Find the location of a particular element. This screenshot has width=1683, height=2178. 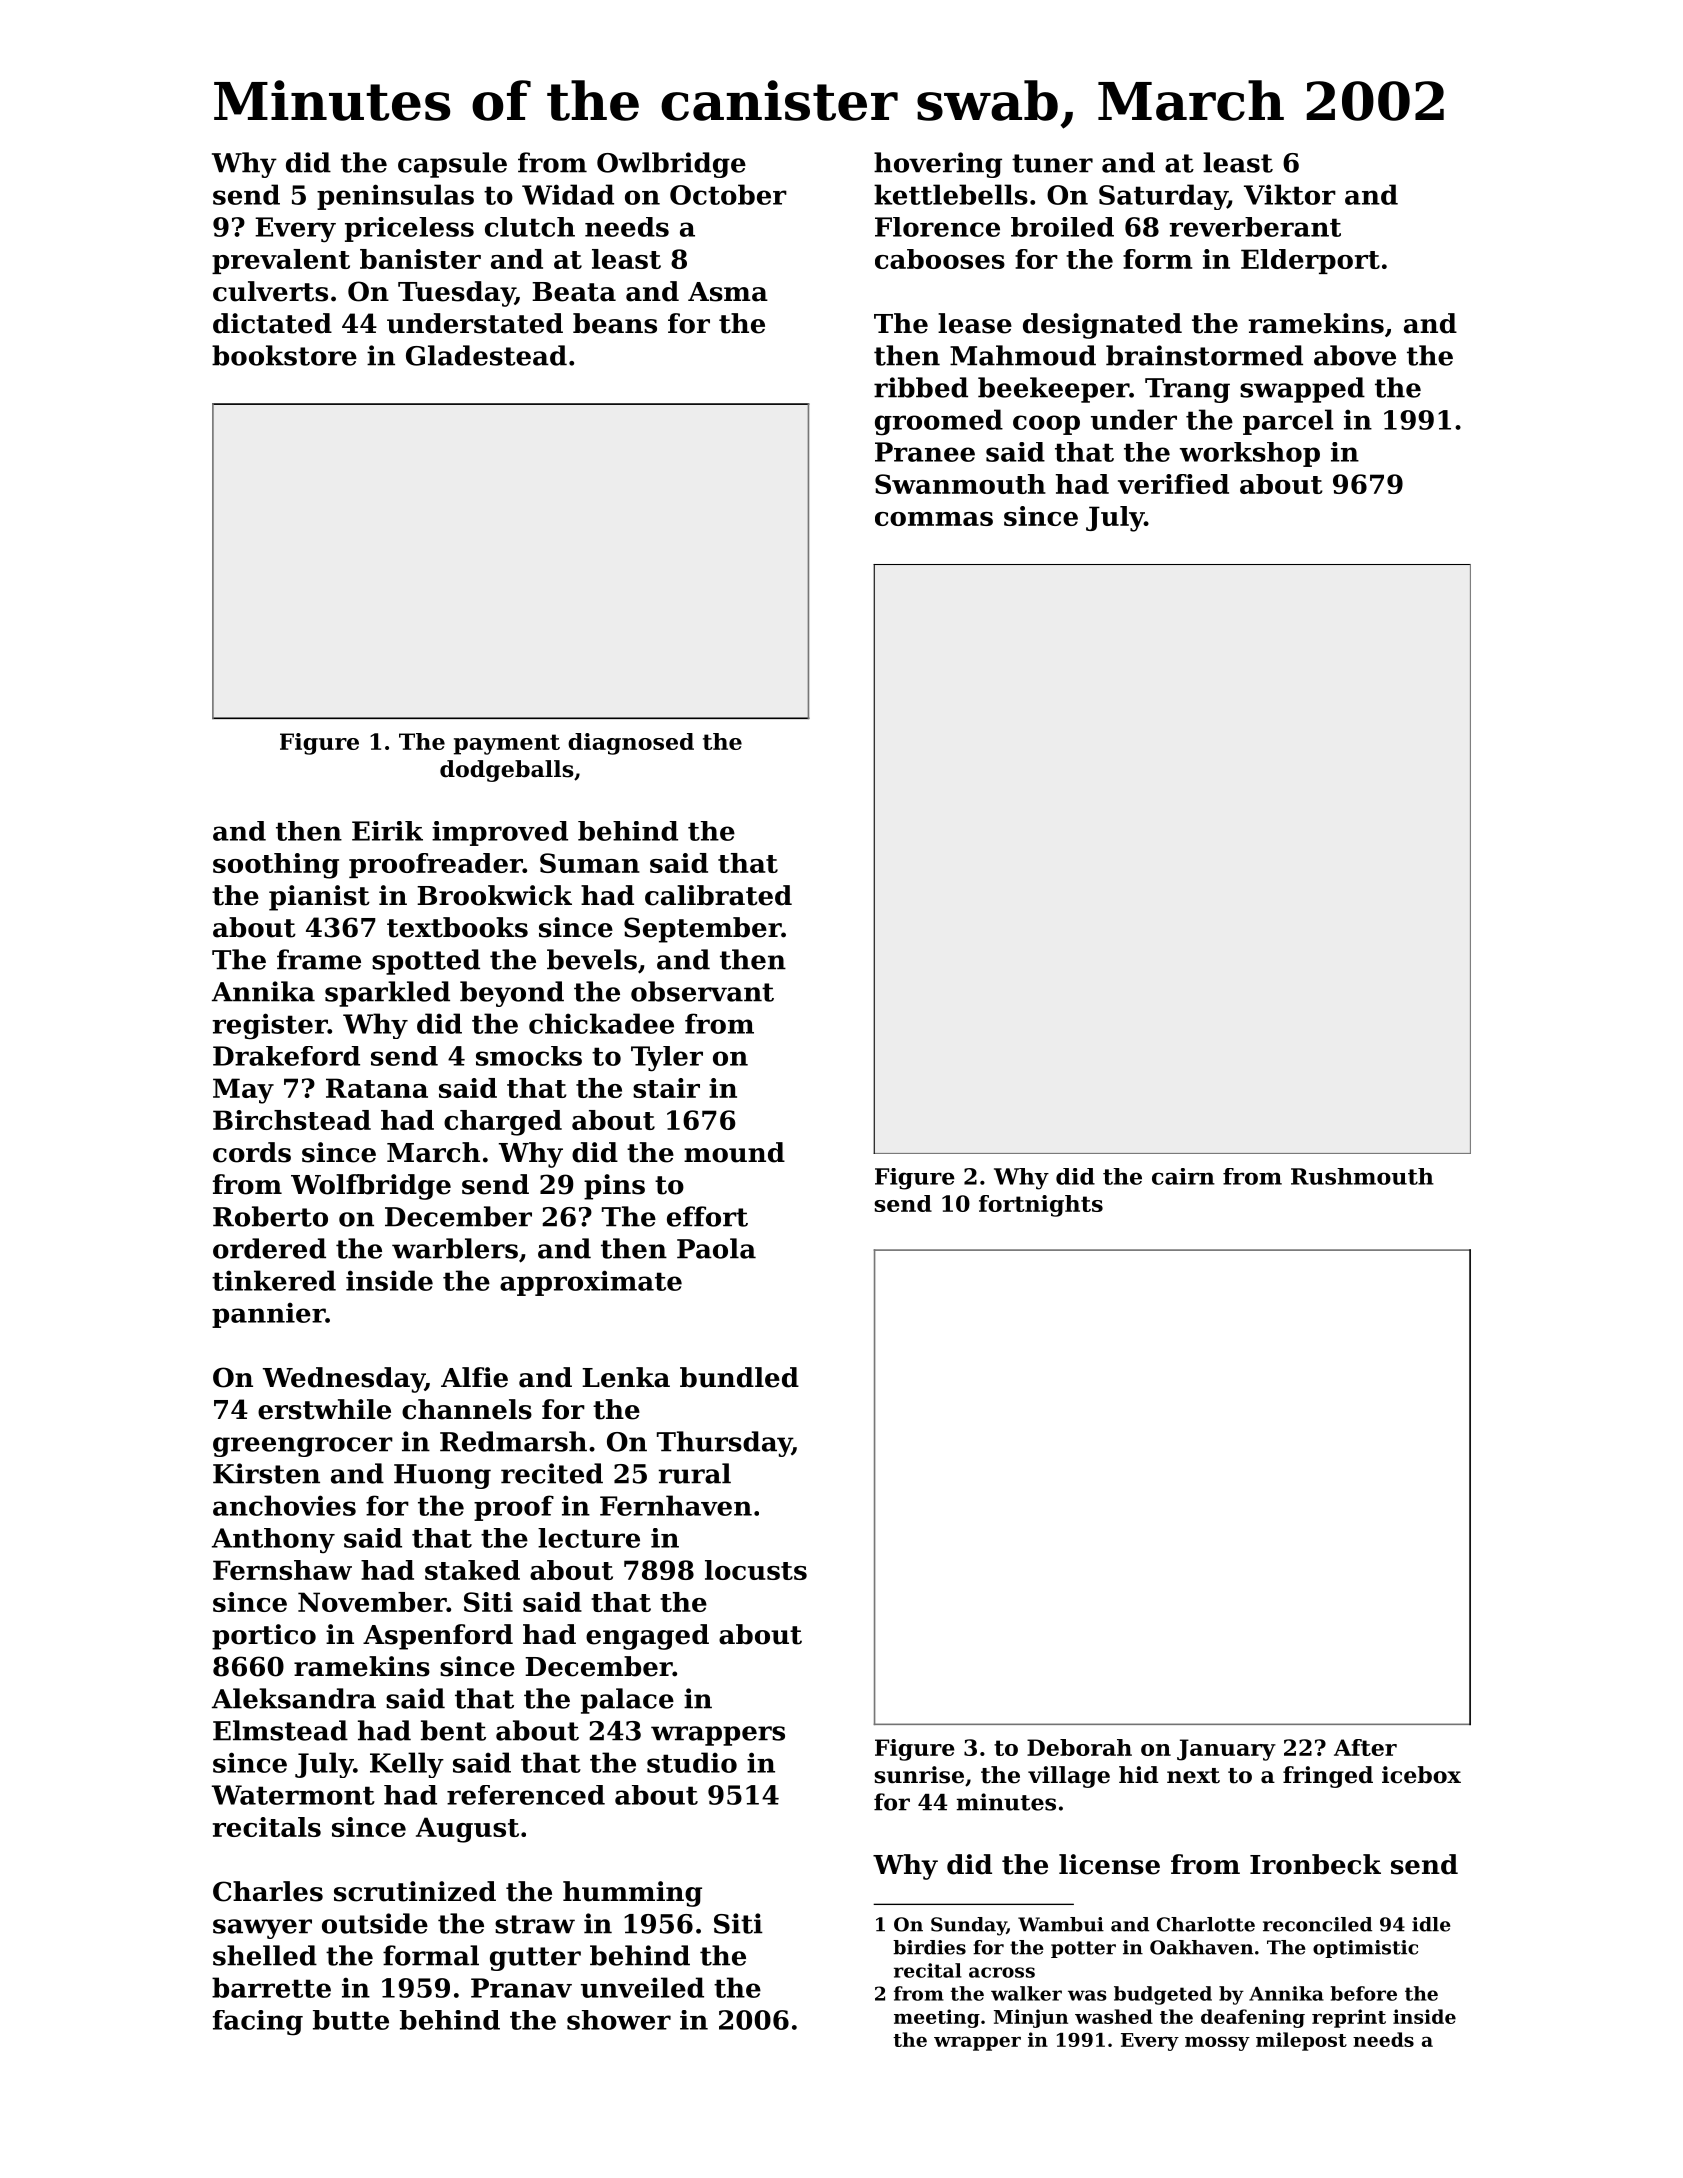

Tyler is located at coordinates (667, 1059).
